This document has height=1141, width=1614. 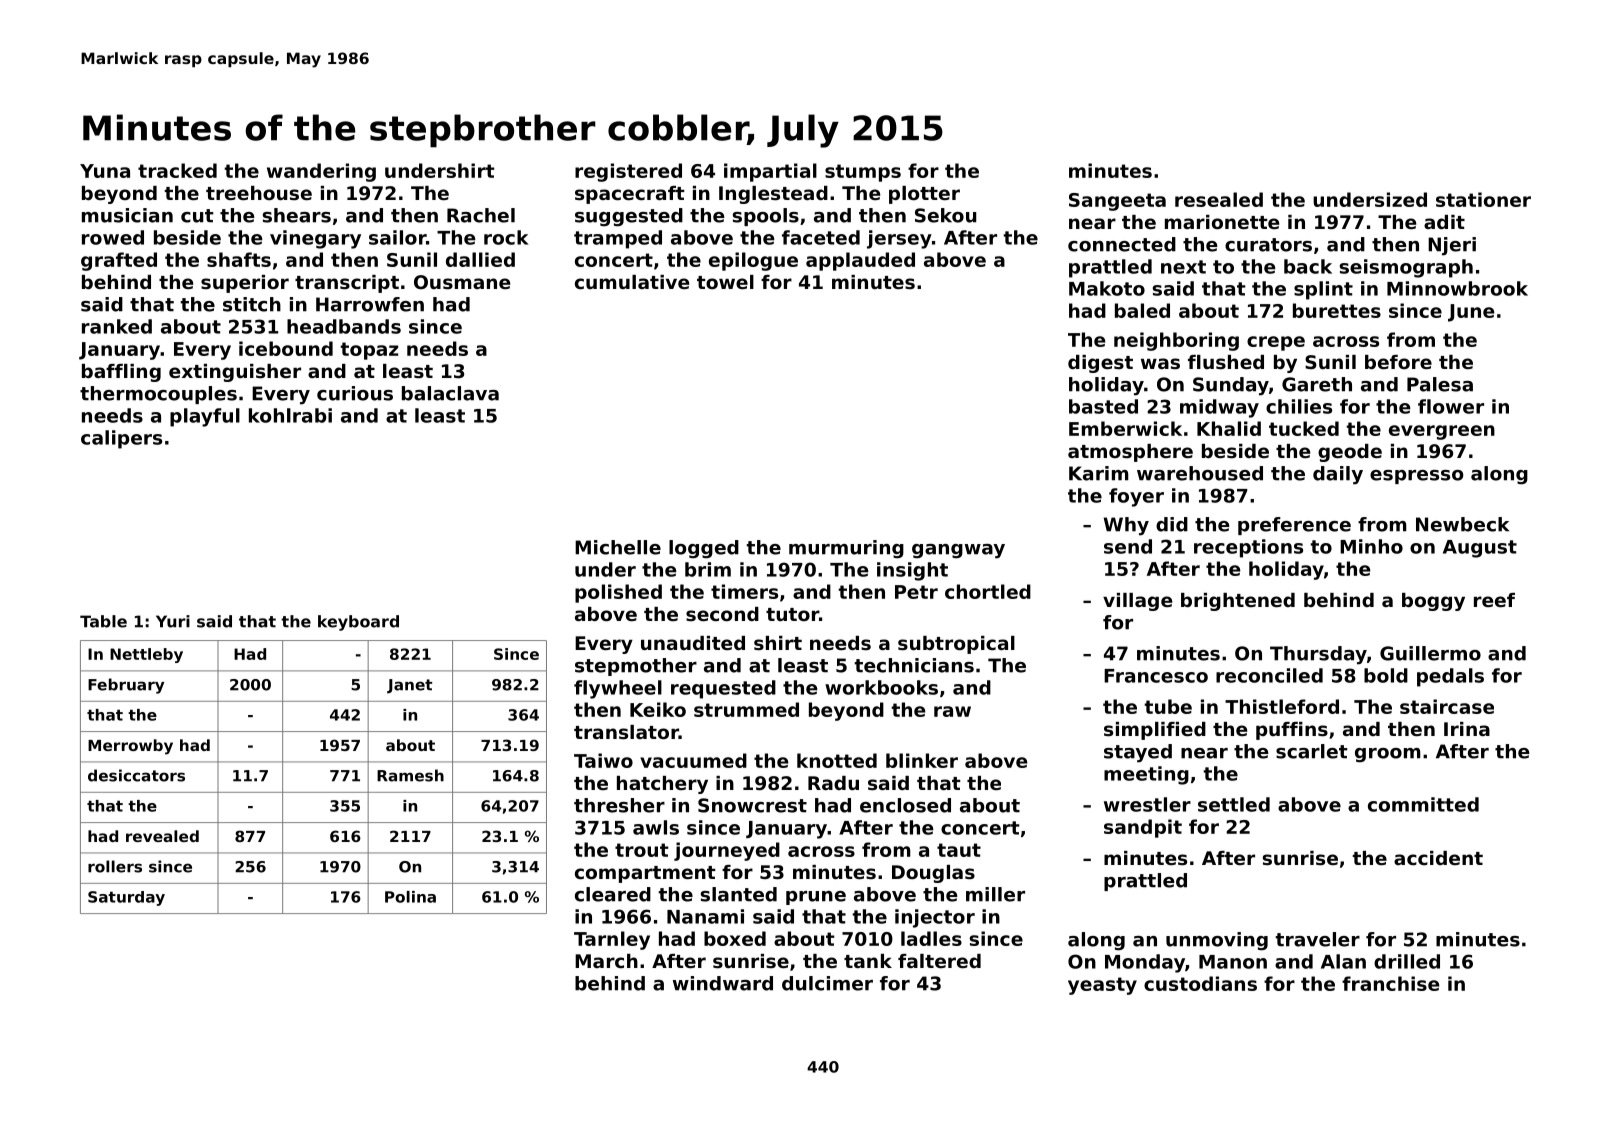 I want to click on Table, so click(x=103, y=621).
